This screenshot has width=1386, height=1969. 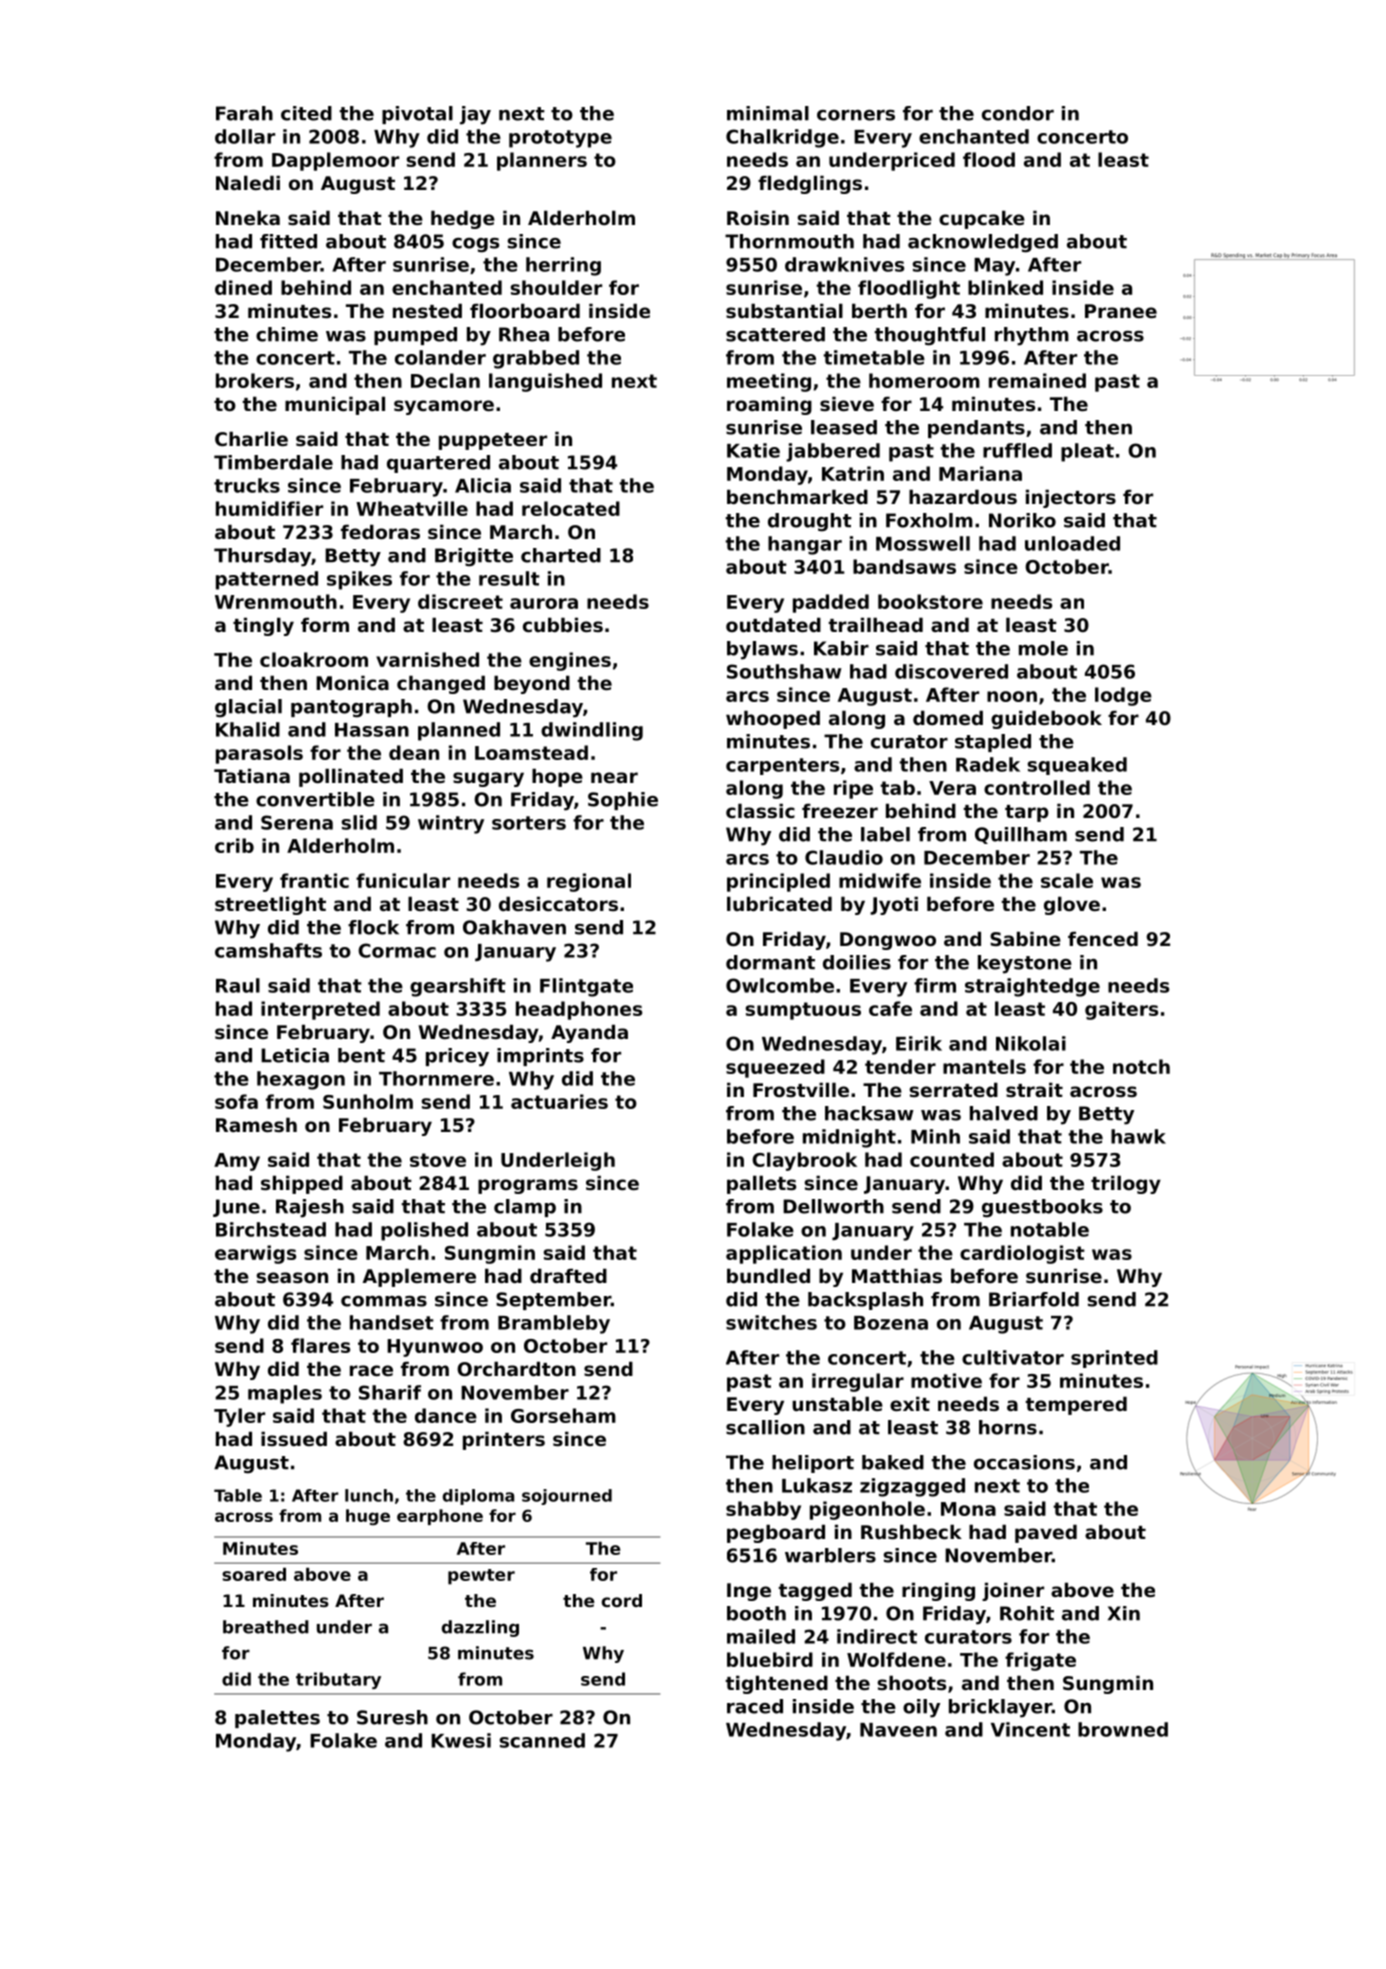 I want to click on engines, so click(x=570, y=661).
